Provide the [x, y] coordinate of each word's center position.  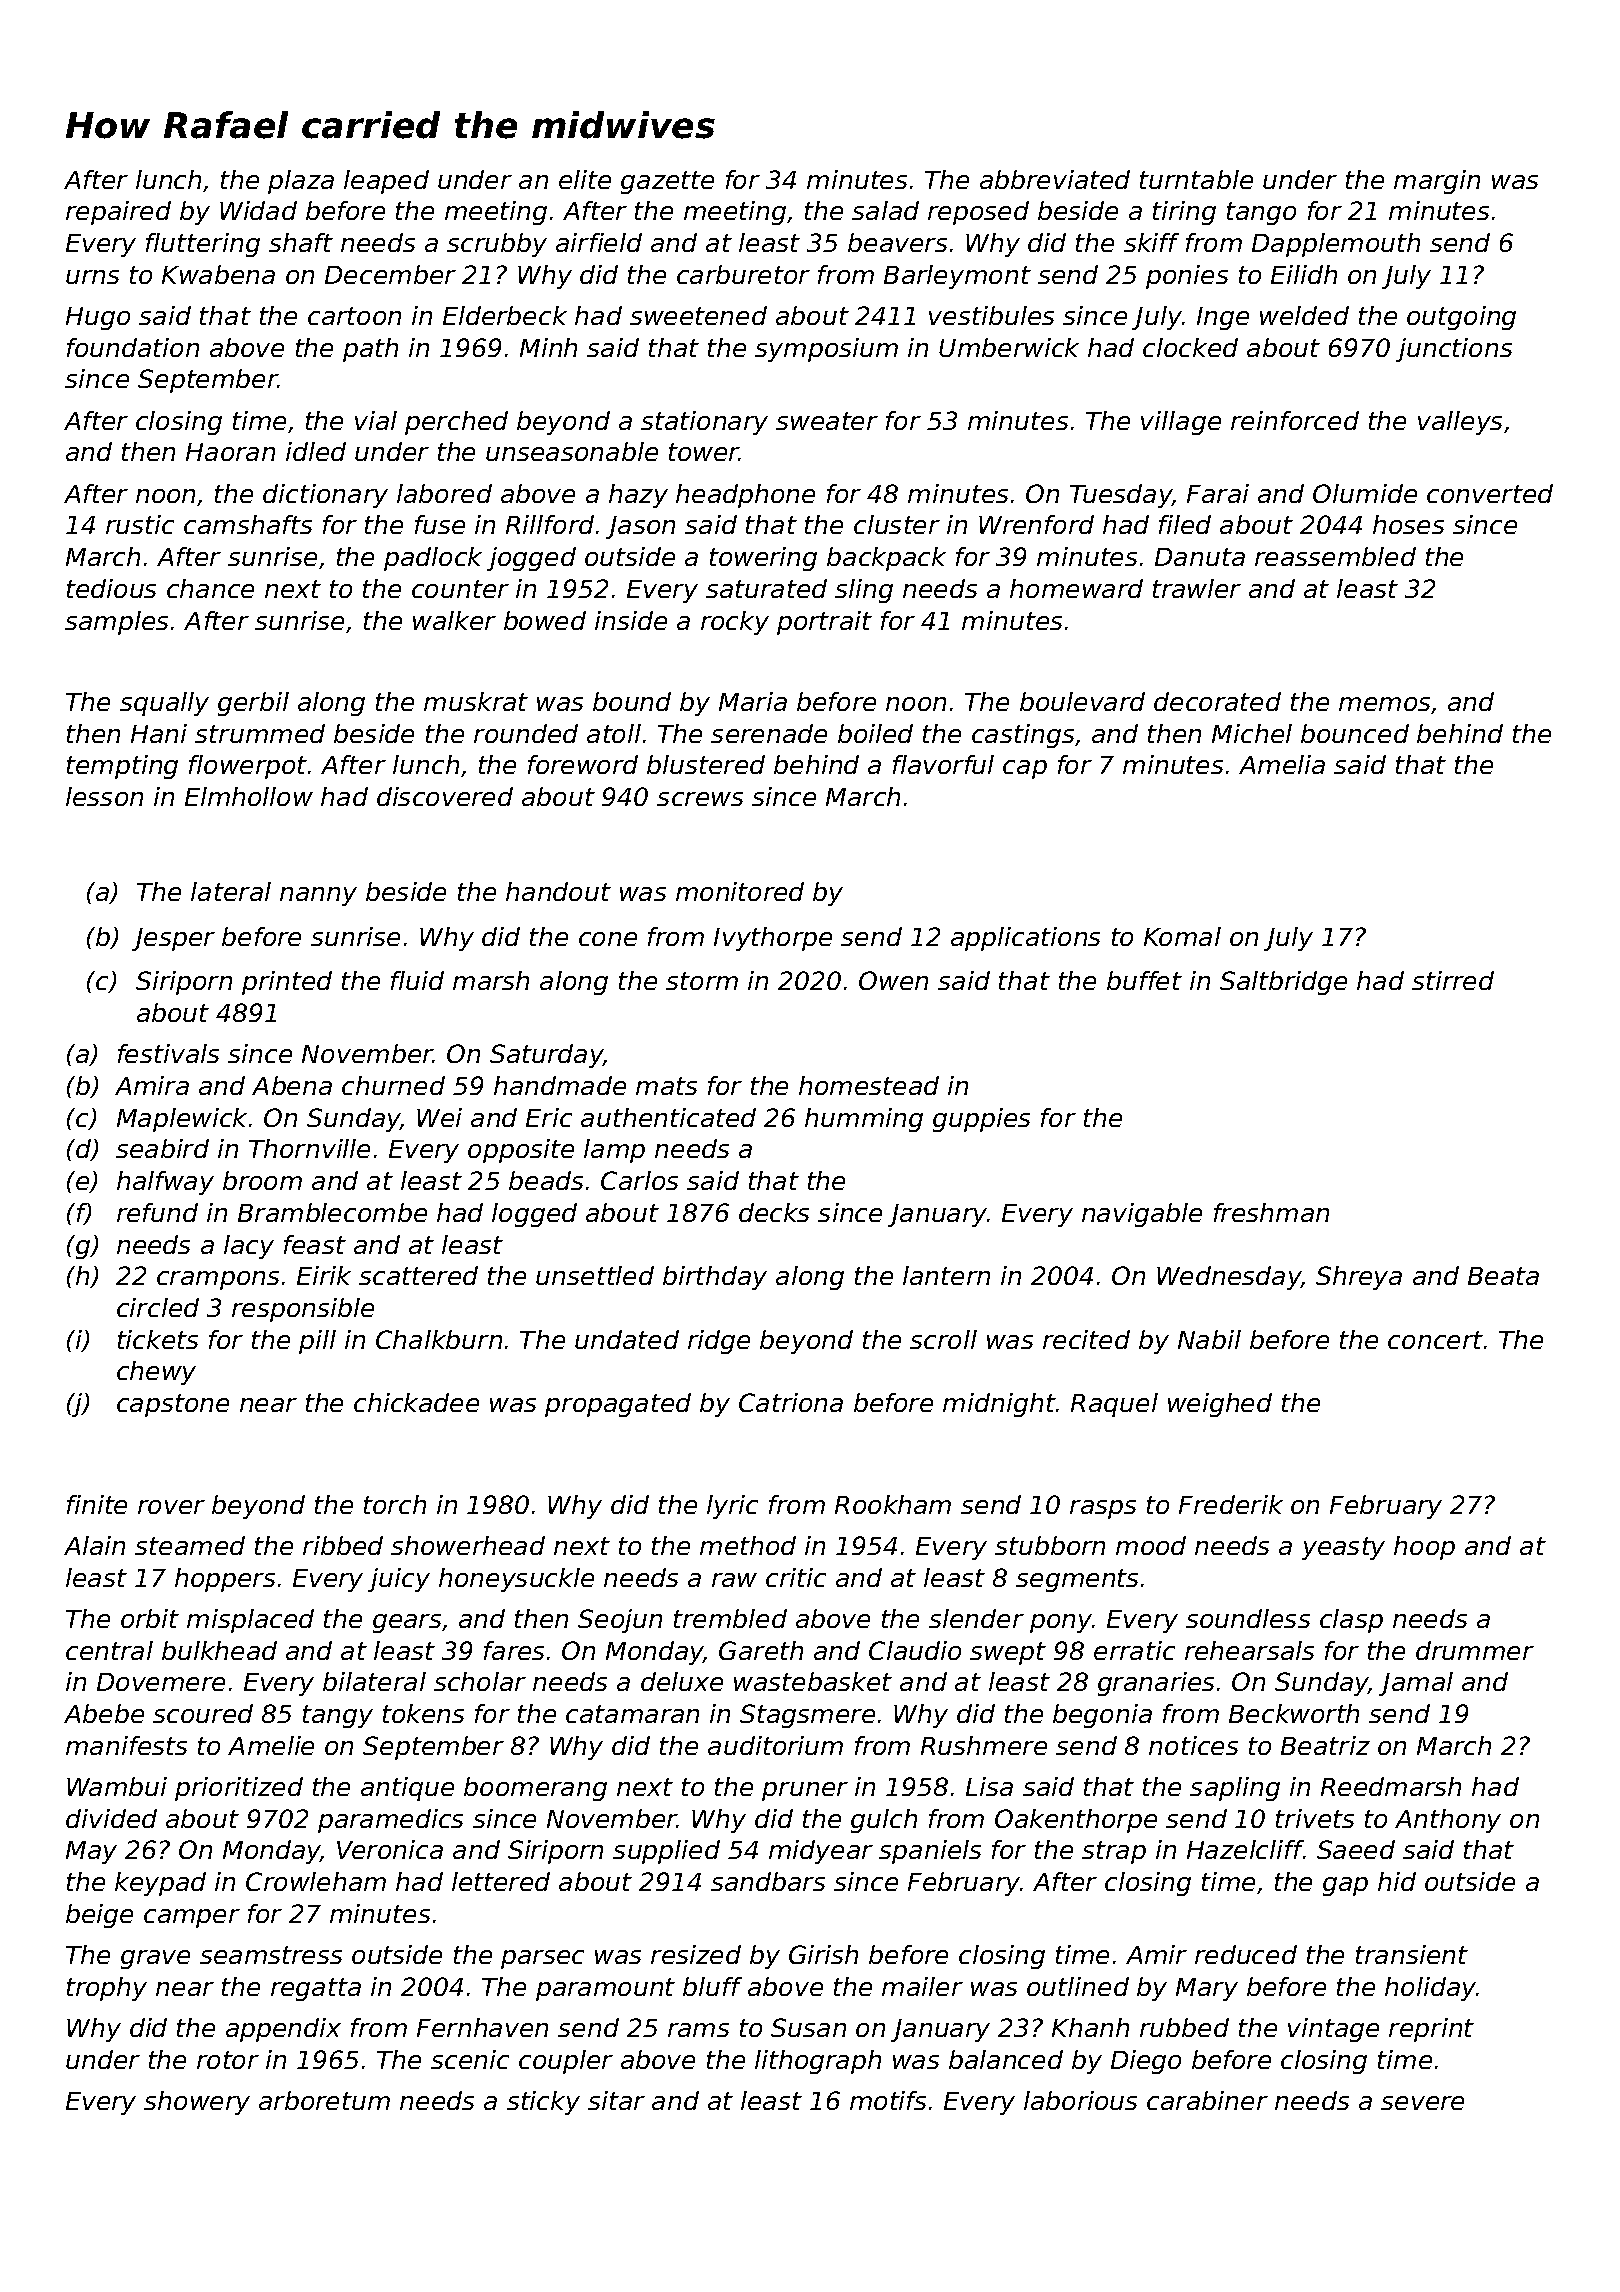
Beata [1503, 1276]
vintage [1333, 2030]
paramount [605, 1989]
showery [197, 2103]
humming [864, 1120]
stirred [1453, 980]
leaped [386, 182]
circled [158, 1307]
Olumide [1365, 493]
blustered [706, 764]
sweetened [698, 315]
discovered [445, 796]
